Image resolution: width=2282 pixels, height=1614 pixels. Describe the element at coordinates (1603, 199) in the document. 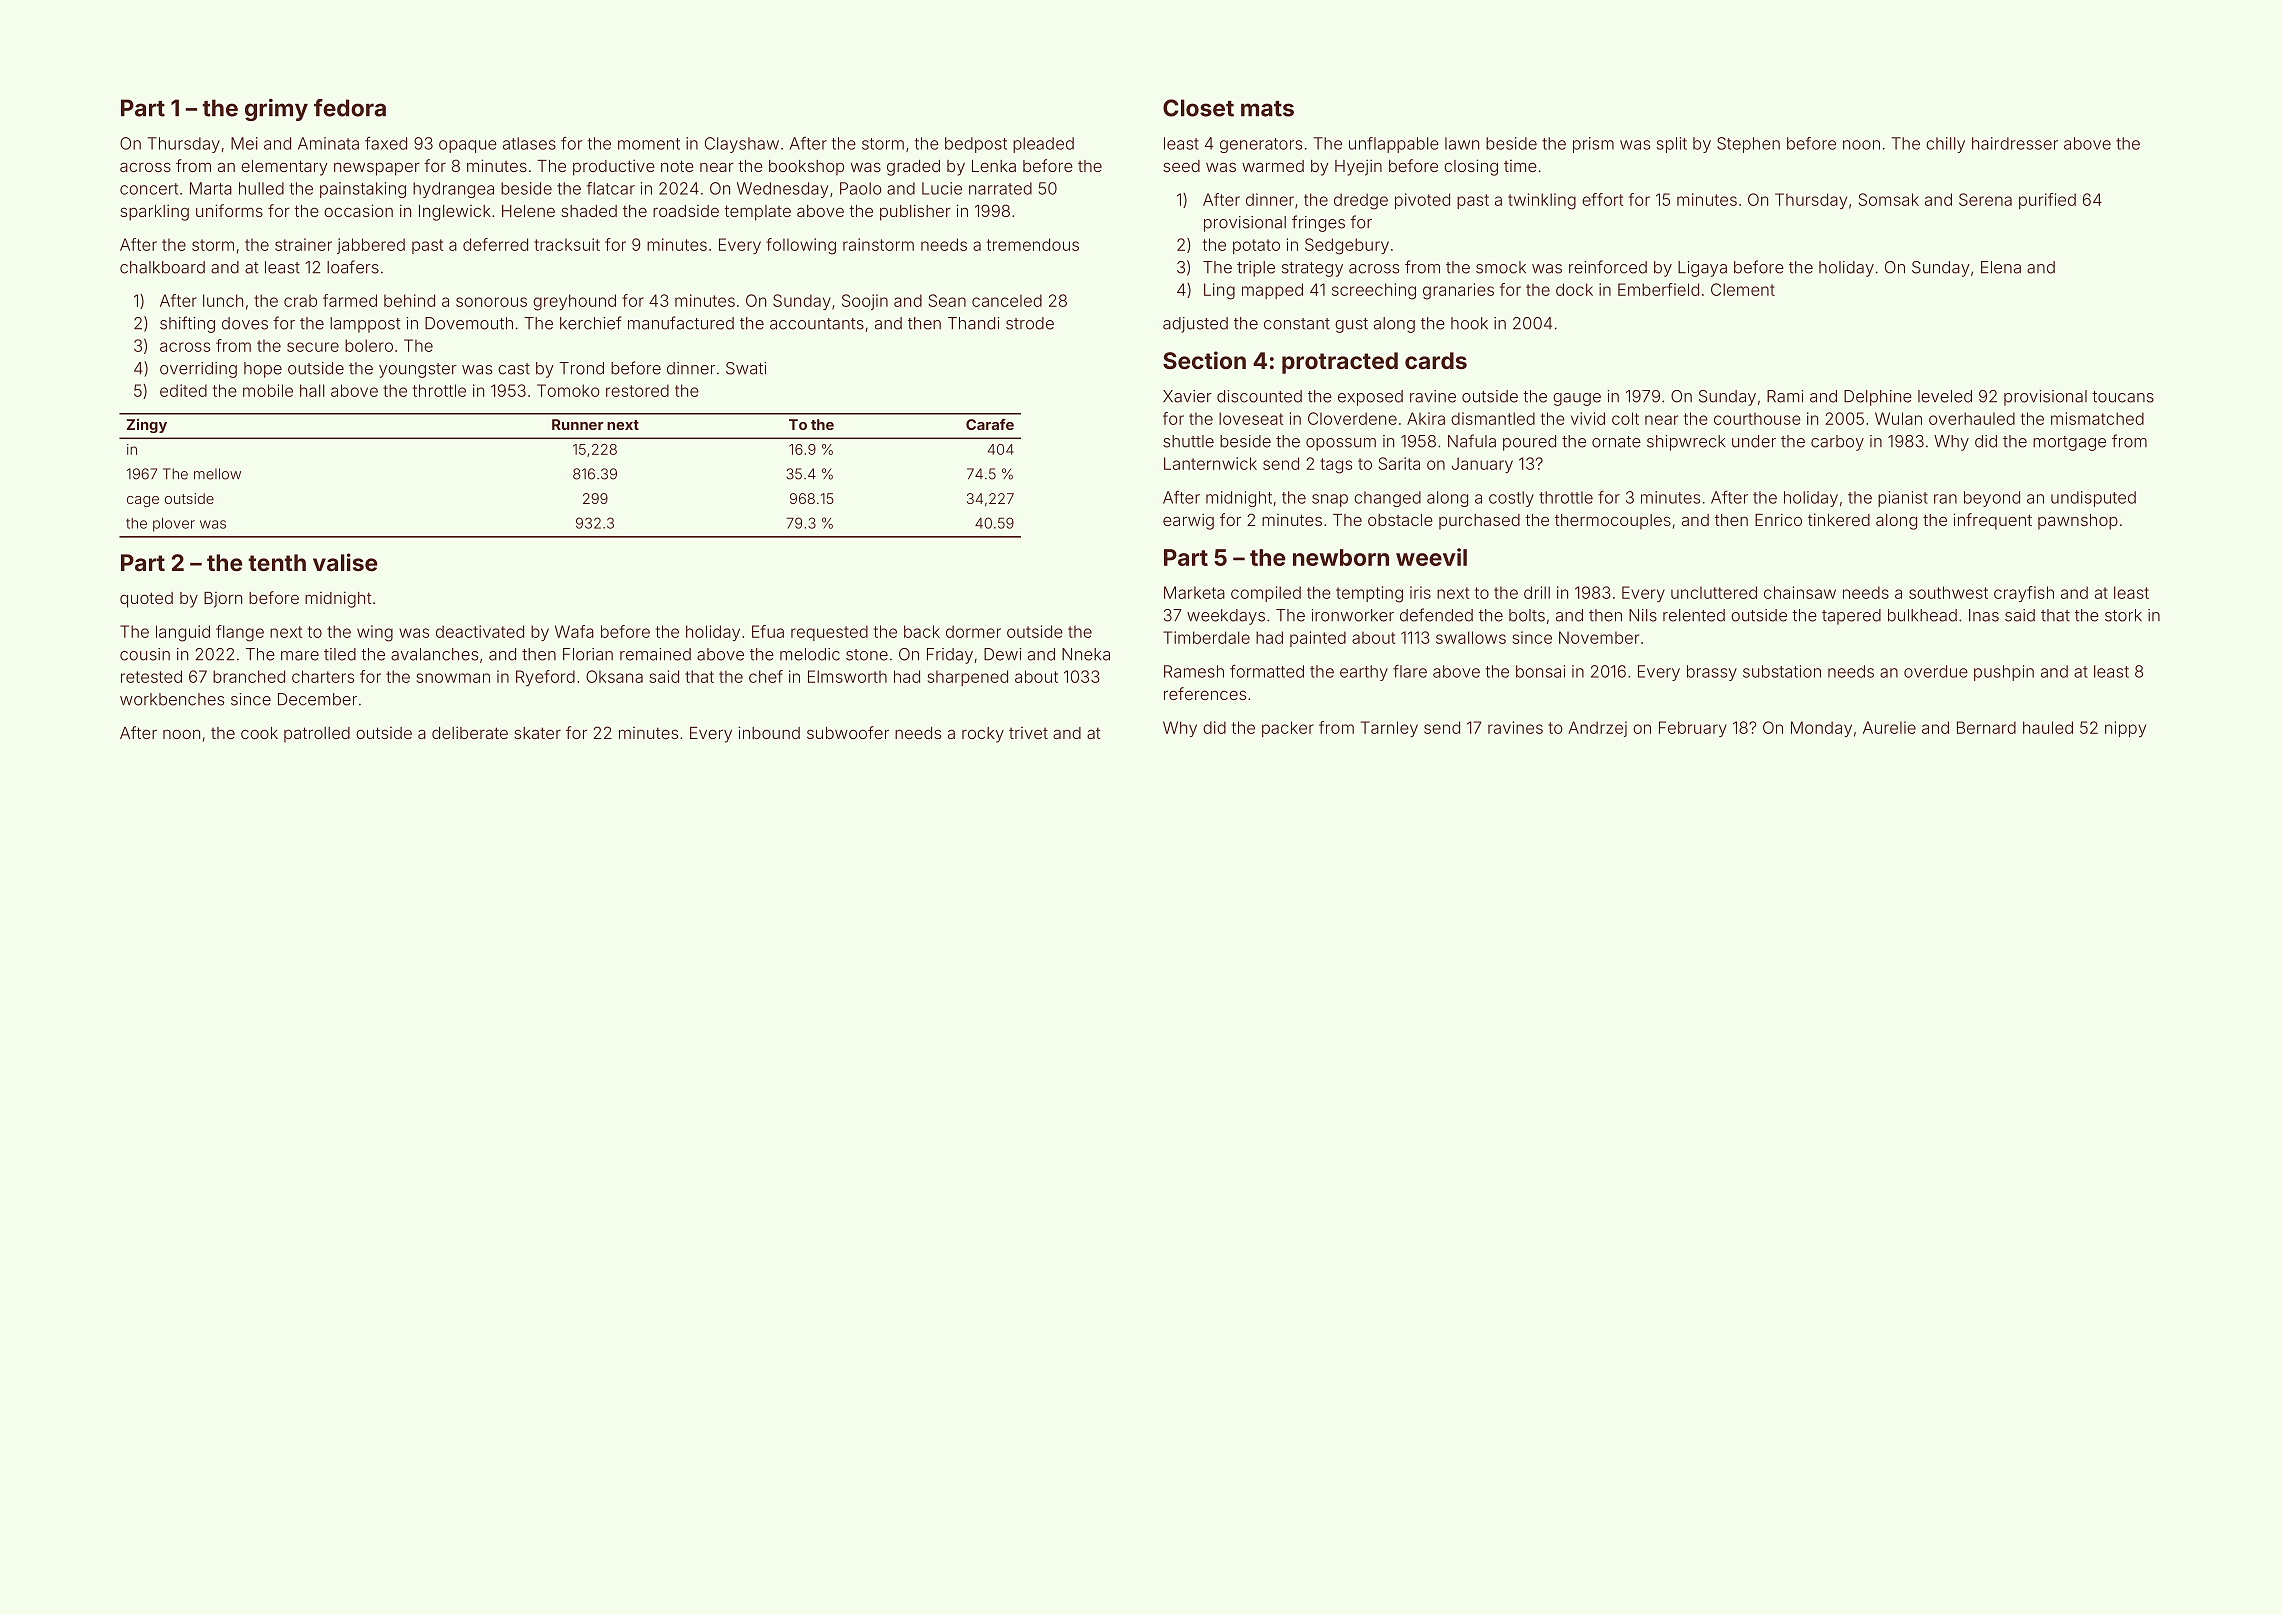

I see `effort` at that location.
